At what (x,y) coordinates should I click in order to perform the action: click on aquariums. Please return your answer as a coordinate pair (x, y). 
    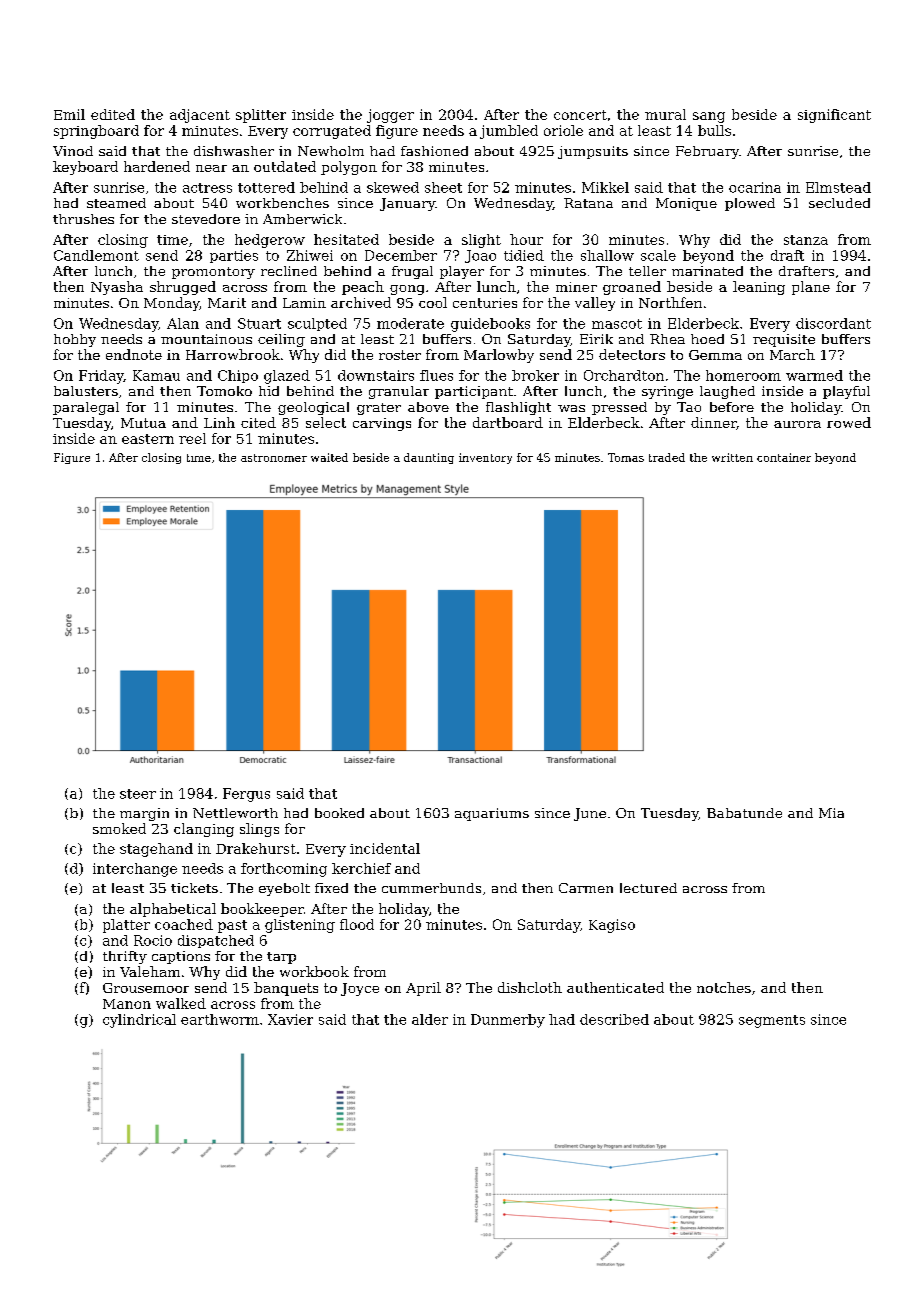
    Looking at the image, I should click on (492, 814).
